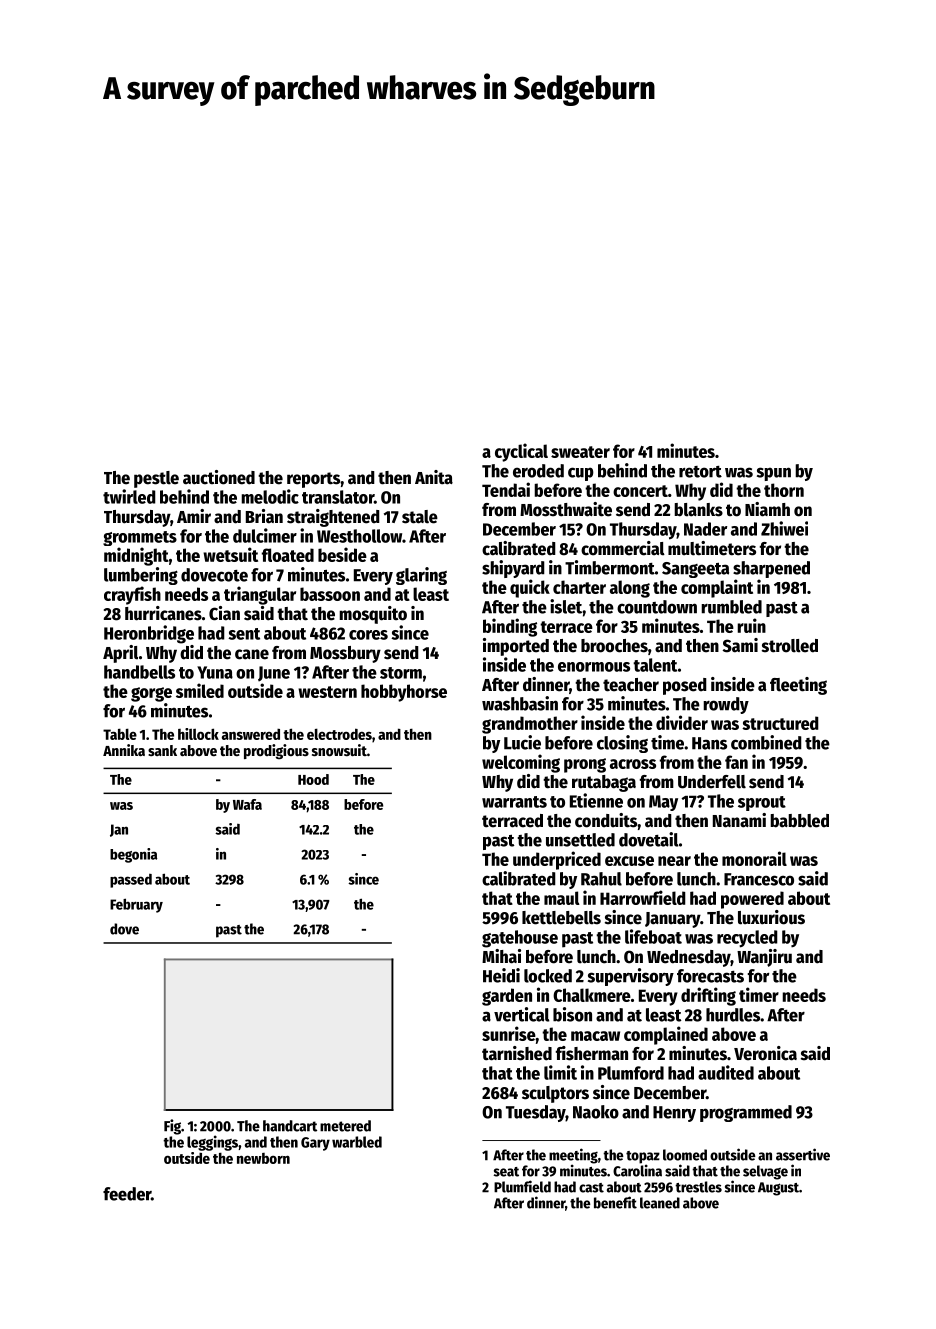 Image resolution: width=936 pixels, height=1329 pixels. What do you see at coordinates (136, 905) in the screenshot?
I see `February` at bounding box center [136, 905].
